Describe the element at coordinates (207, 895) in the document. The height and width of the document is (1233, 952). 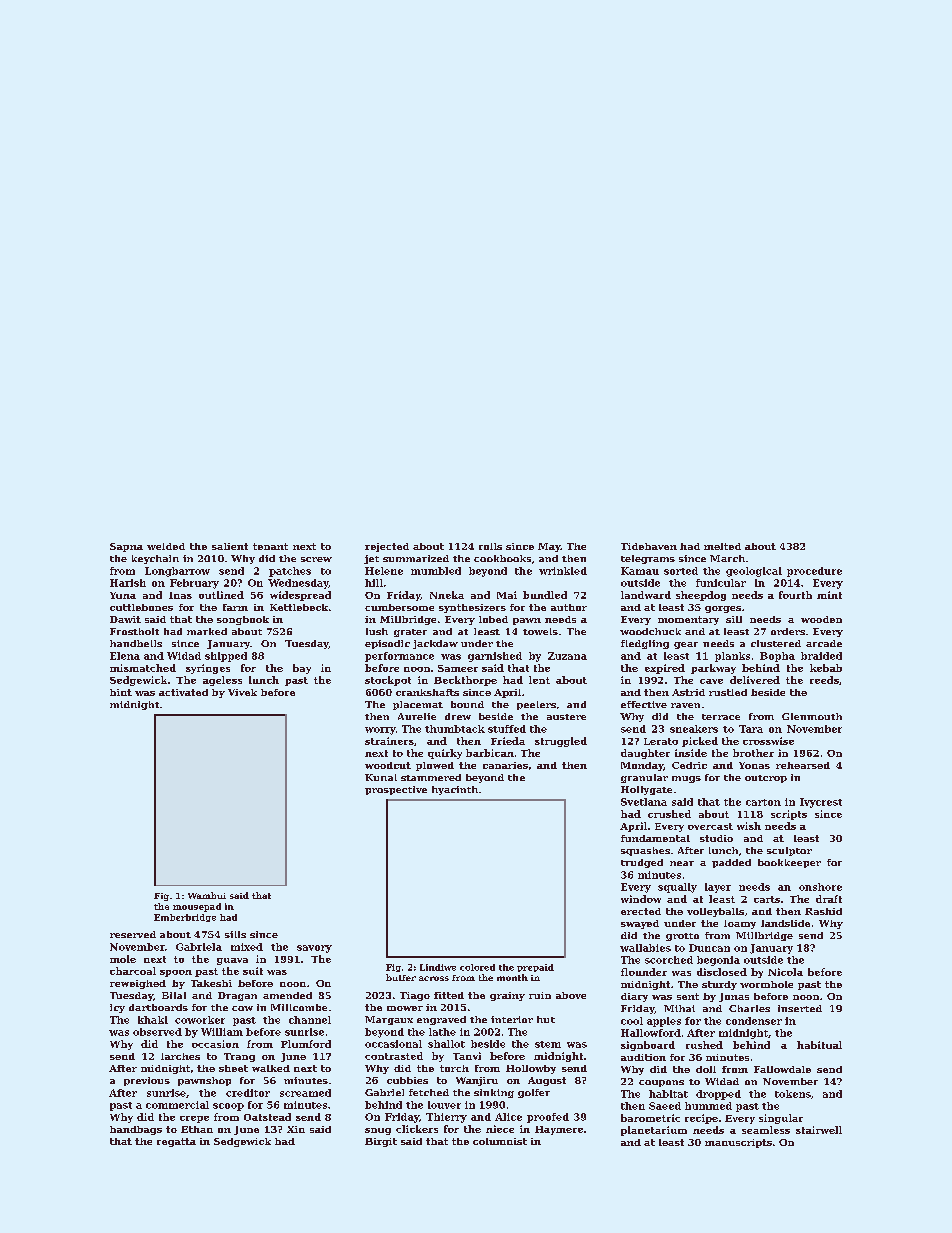
I see `Wambui` at that location.
